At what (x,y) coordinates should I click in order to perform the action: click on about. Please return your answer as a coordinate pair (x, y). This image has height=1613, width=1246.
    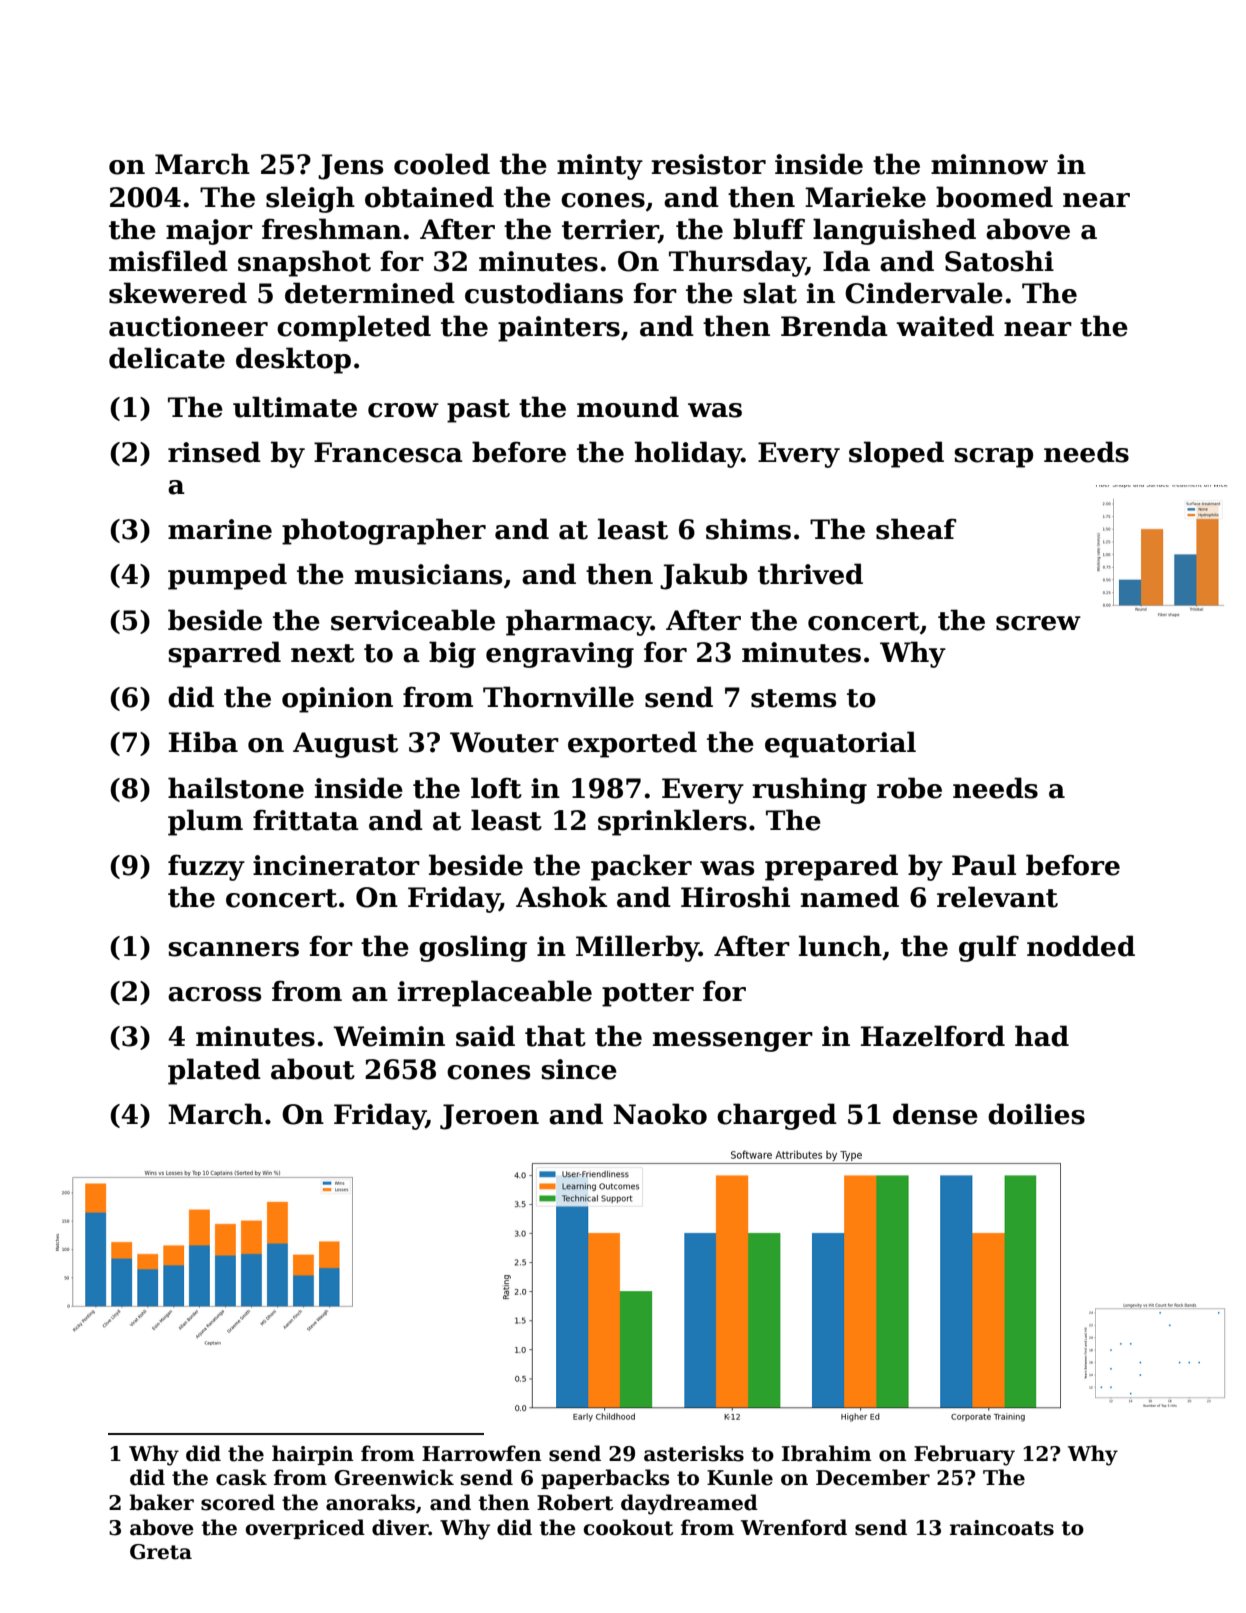
    Looking at the image, I should click on (313, 1069).
